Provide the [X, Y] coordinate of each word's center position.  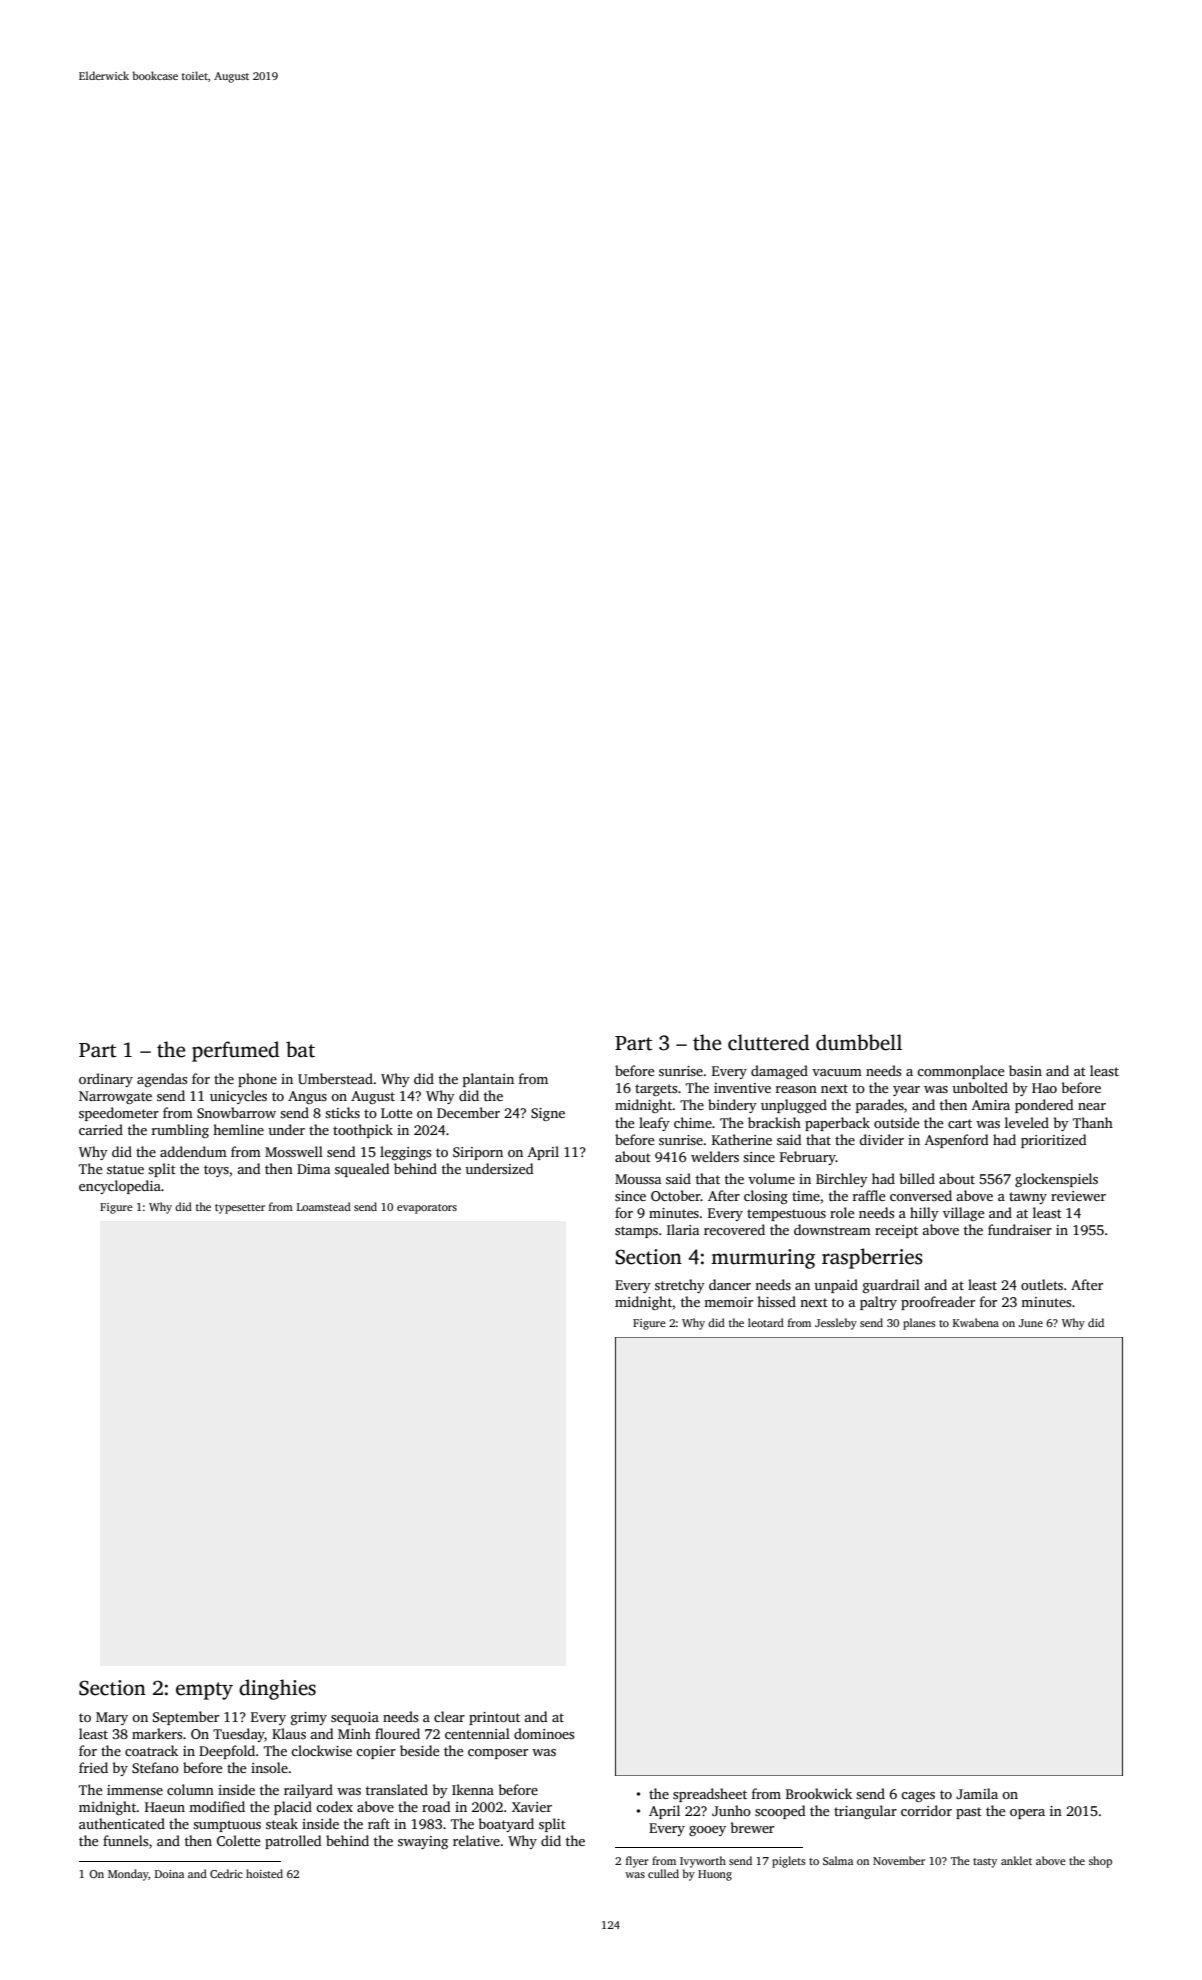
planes [919, 1324]
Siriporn [478, 1153]
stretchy [680, 1286]
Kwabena [976, 1322]
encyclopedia [120, 1187]
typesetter [240, 1209]
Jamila [977, 1793]
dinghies [277, 1689]
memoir [728, 1302]
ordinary [106, 1080]
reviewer [1078, 1196]
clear [449, 1716]
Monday [128, 1875]
